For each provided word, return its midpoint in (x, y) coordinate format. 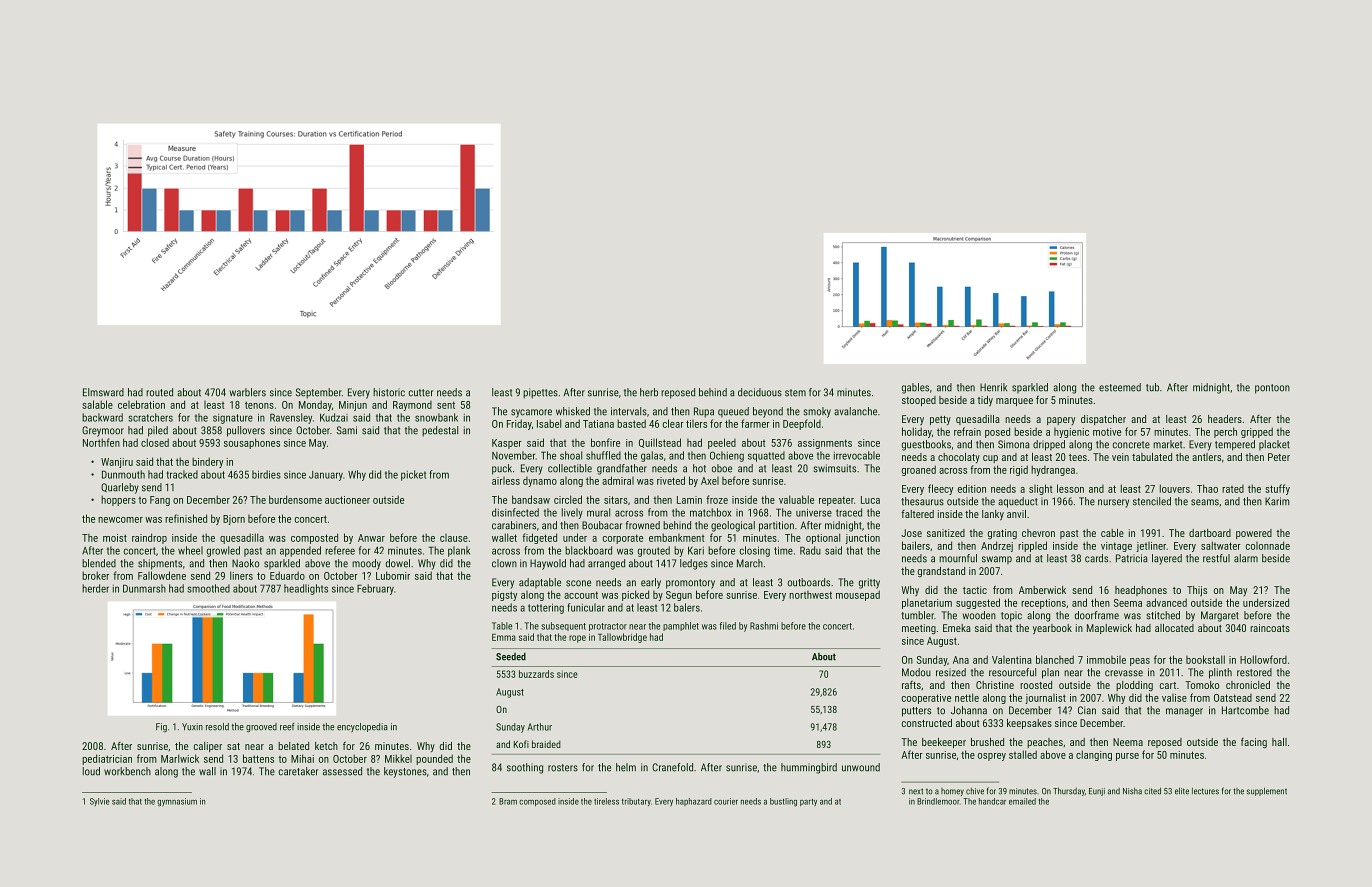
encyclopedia (362, 728)
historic (389, 392)
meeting (919, 629)
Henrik (993, 387)
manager (1184, 712)
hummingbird (809, 768)
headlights (306, 589)
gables (915, 388)
